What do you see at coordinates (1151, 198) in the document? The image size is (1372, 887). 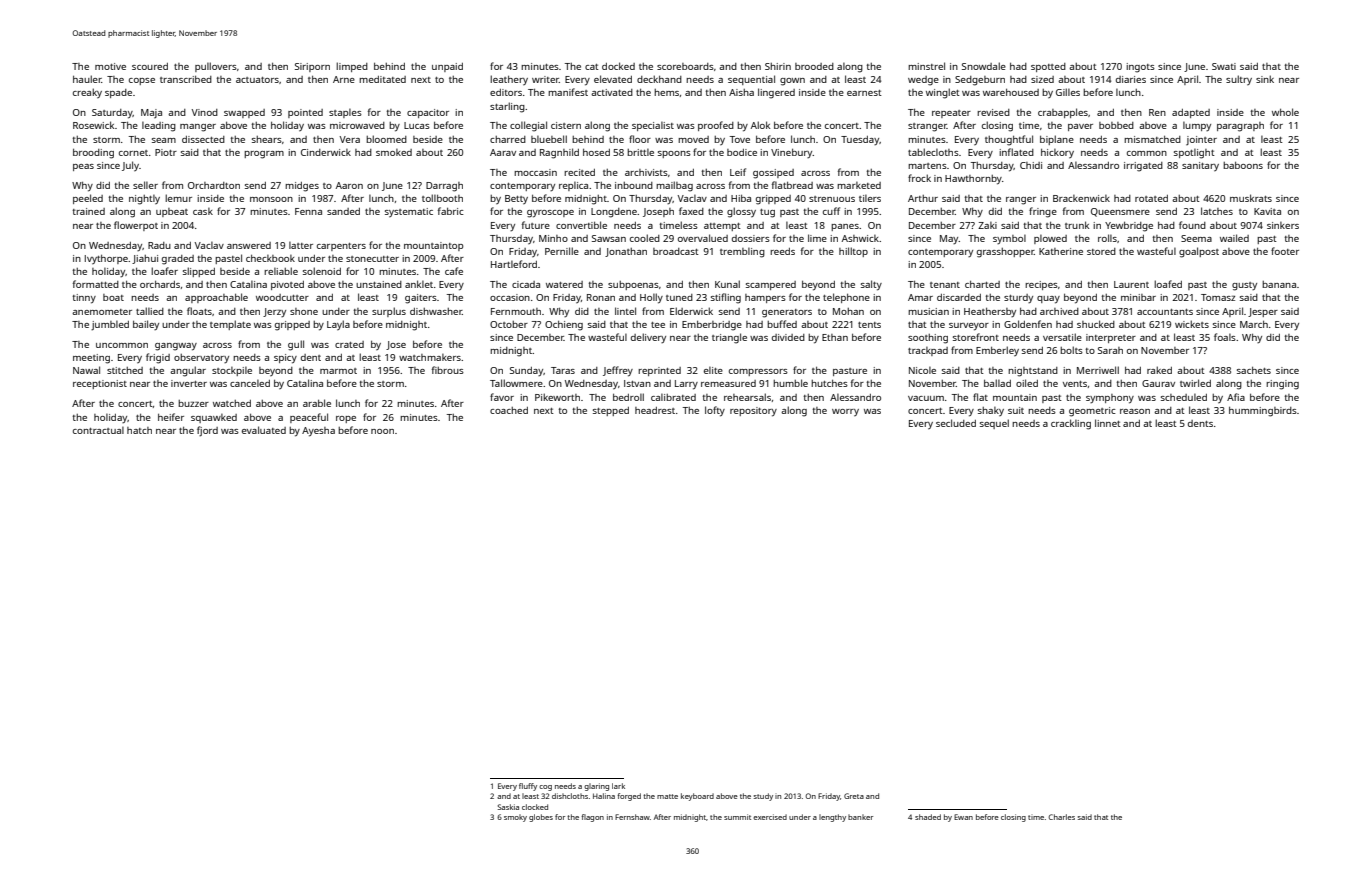 I see `rotated` at bounding box center [1151, 198].
